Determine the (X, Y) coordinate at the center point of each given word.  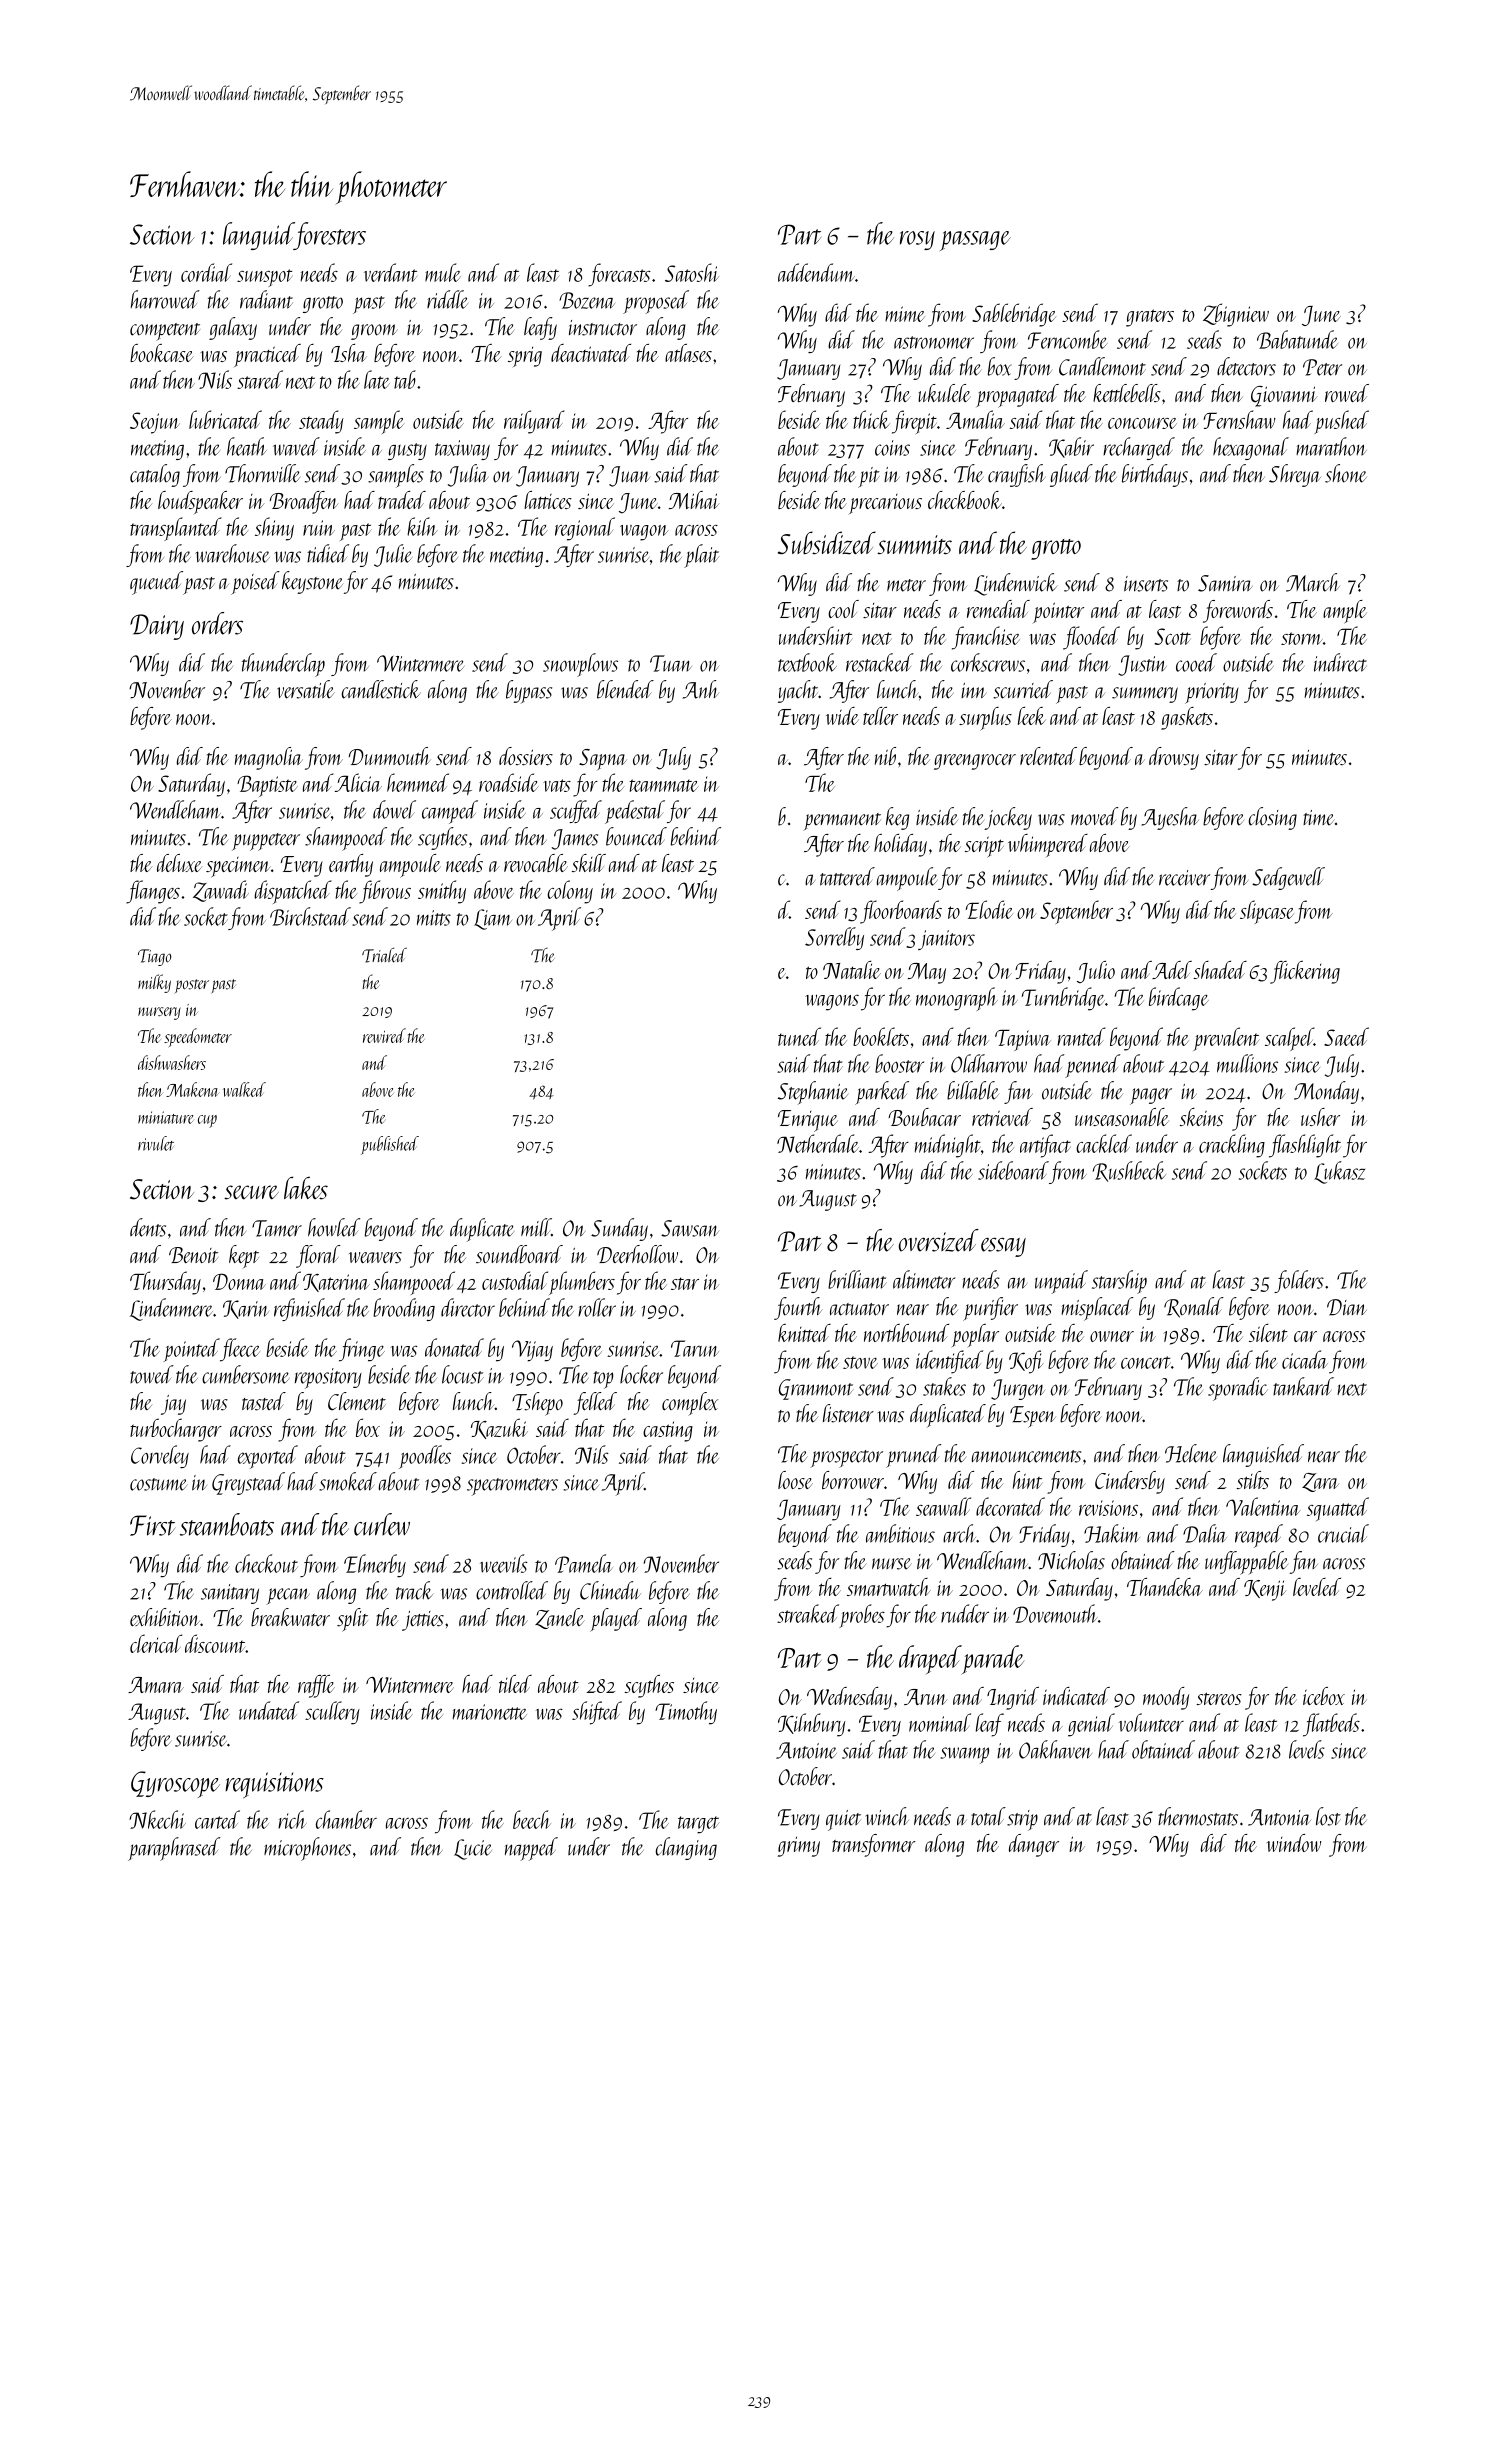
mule (443, 272)
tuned (799, 1036)
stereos (1219, 1698)
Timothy (686, 1713)
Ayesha (1170, 818)
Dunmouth (390, 756)
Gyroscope (175, 1784)
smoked (348, 1481)
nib (885, 756)
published (390, 1145)
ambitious (900, 1533)
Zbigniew (1236, 315)
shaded (1220, 970)
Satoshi (692, 272)
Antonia (1279, 1817)
